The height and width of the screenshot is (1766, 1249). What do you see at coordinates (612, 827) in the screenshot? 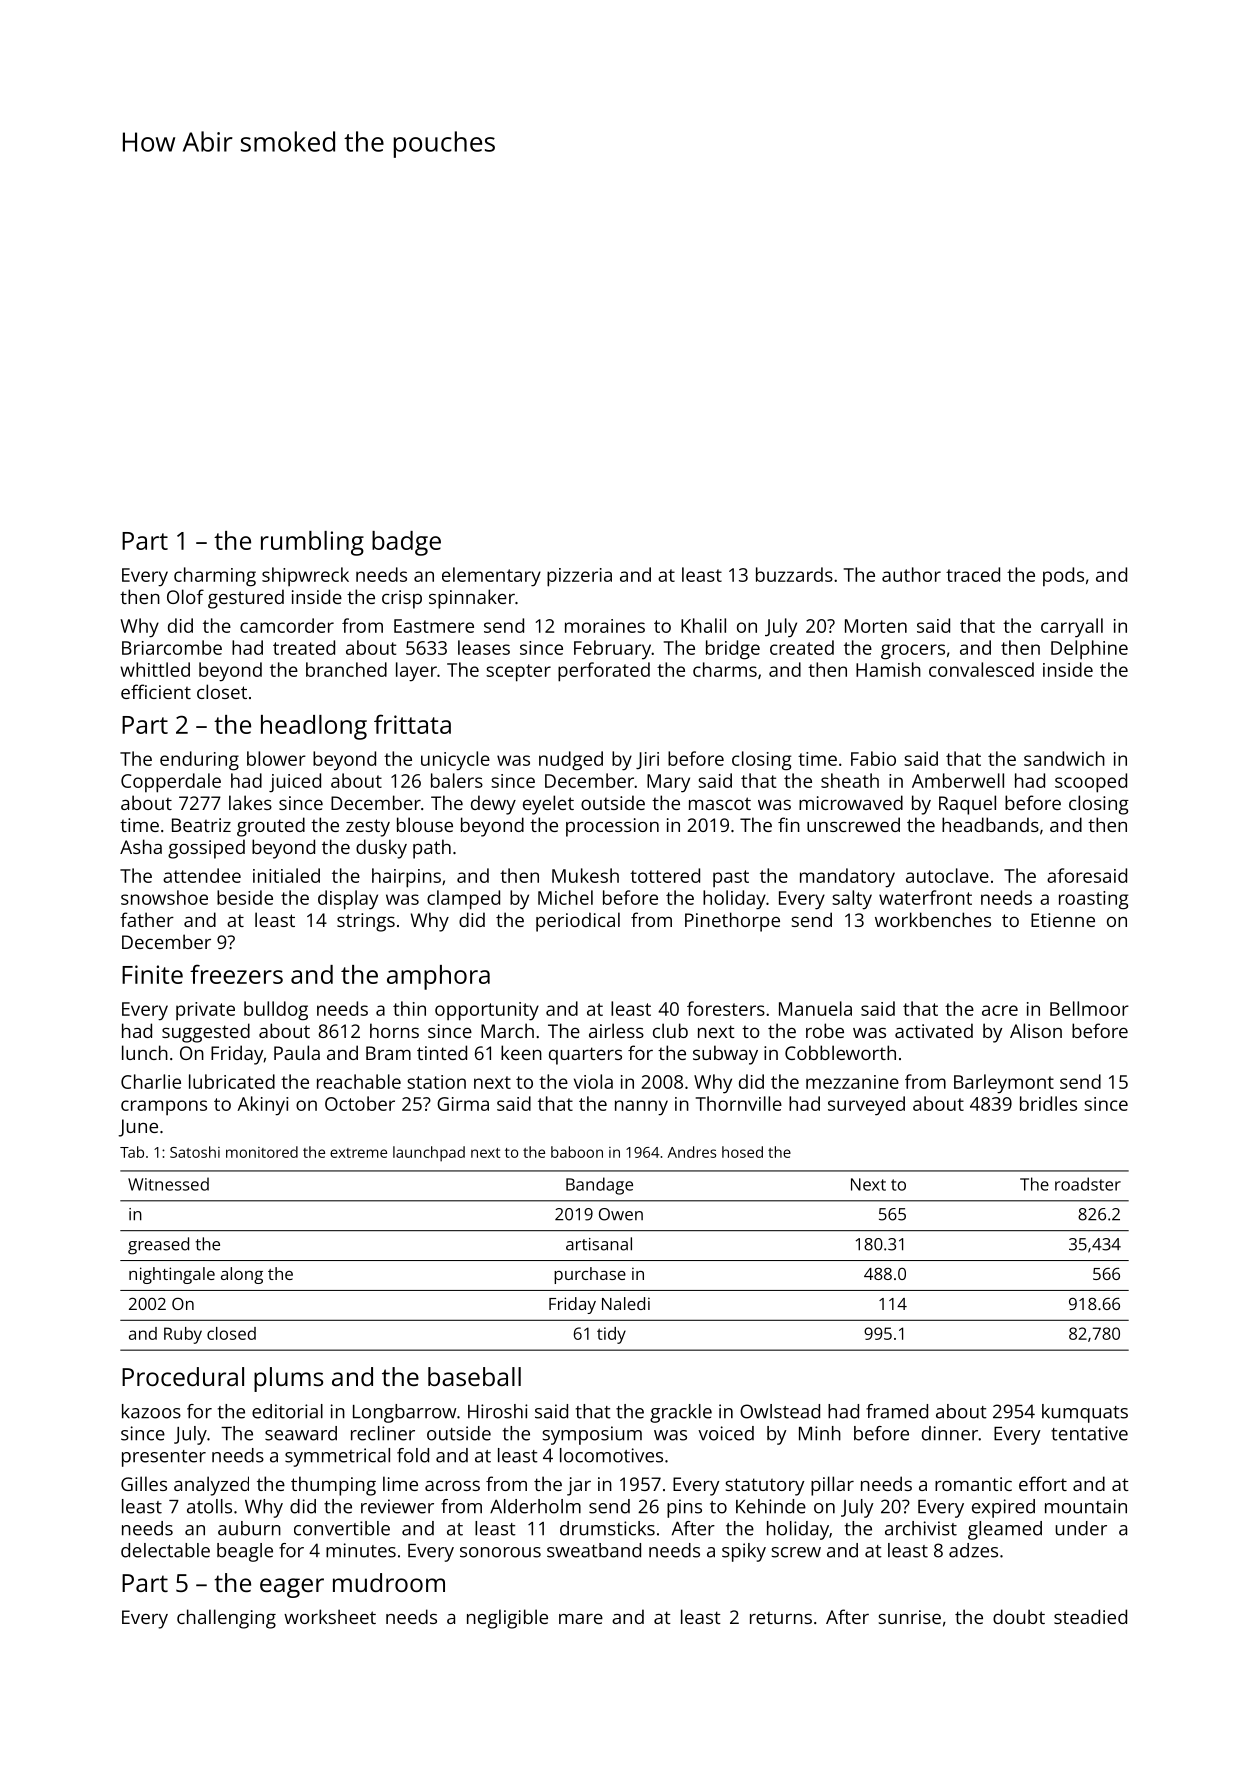
I see `procession` at bounding box center [612, 827].
